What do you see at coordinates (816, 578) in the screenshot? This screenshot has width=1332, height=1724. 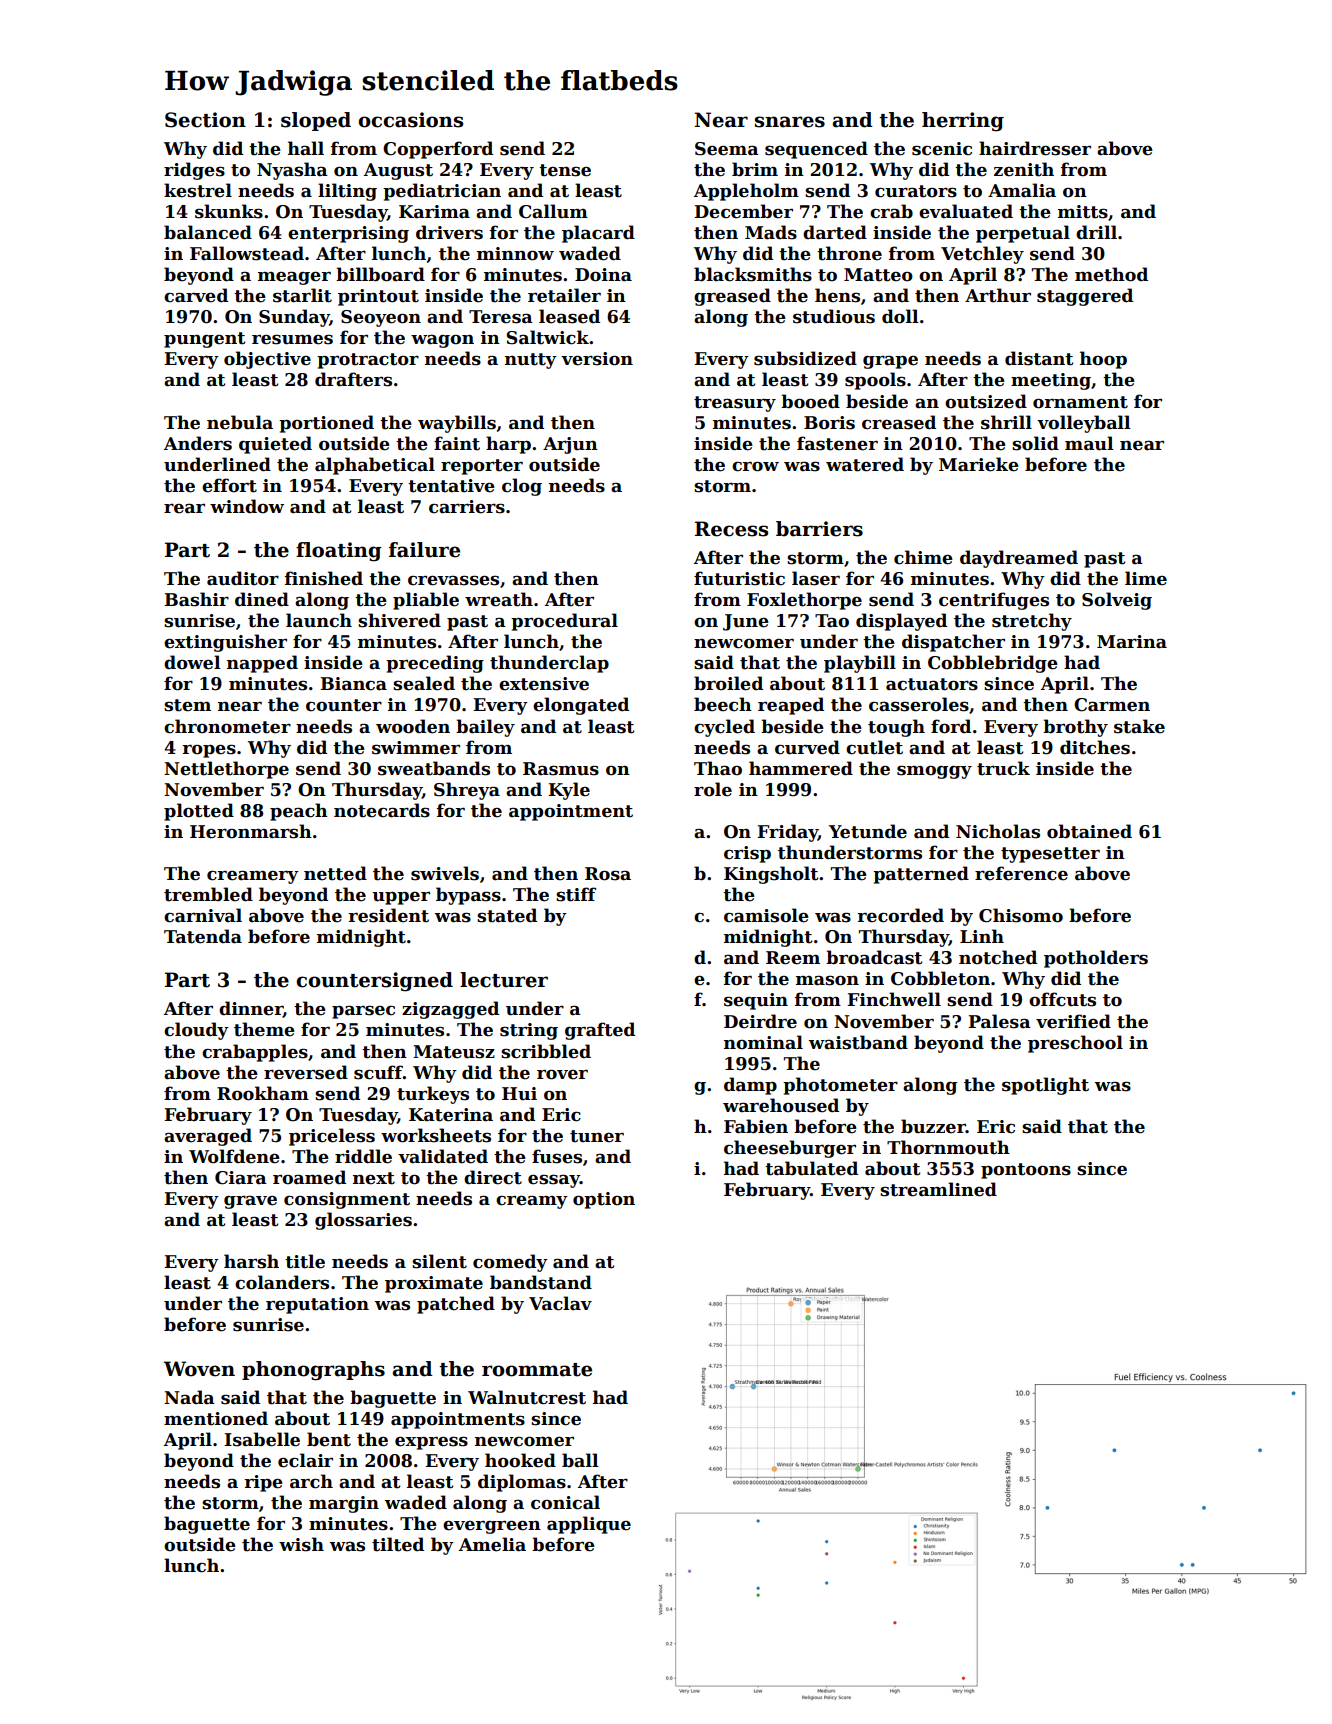 I see `laser` at bounding box center [816, 578].
